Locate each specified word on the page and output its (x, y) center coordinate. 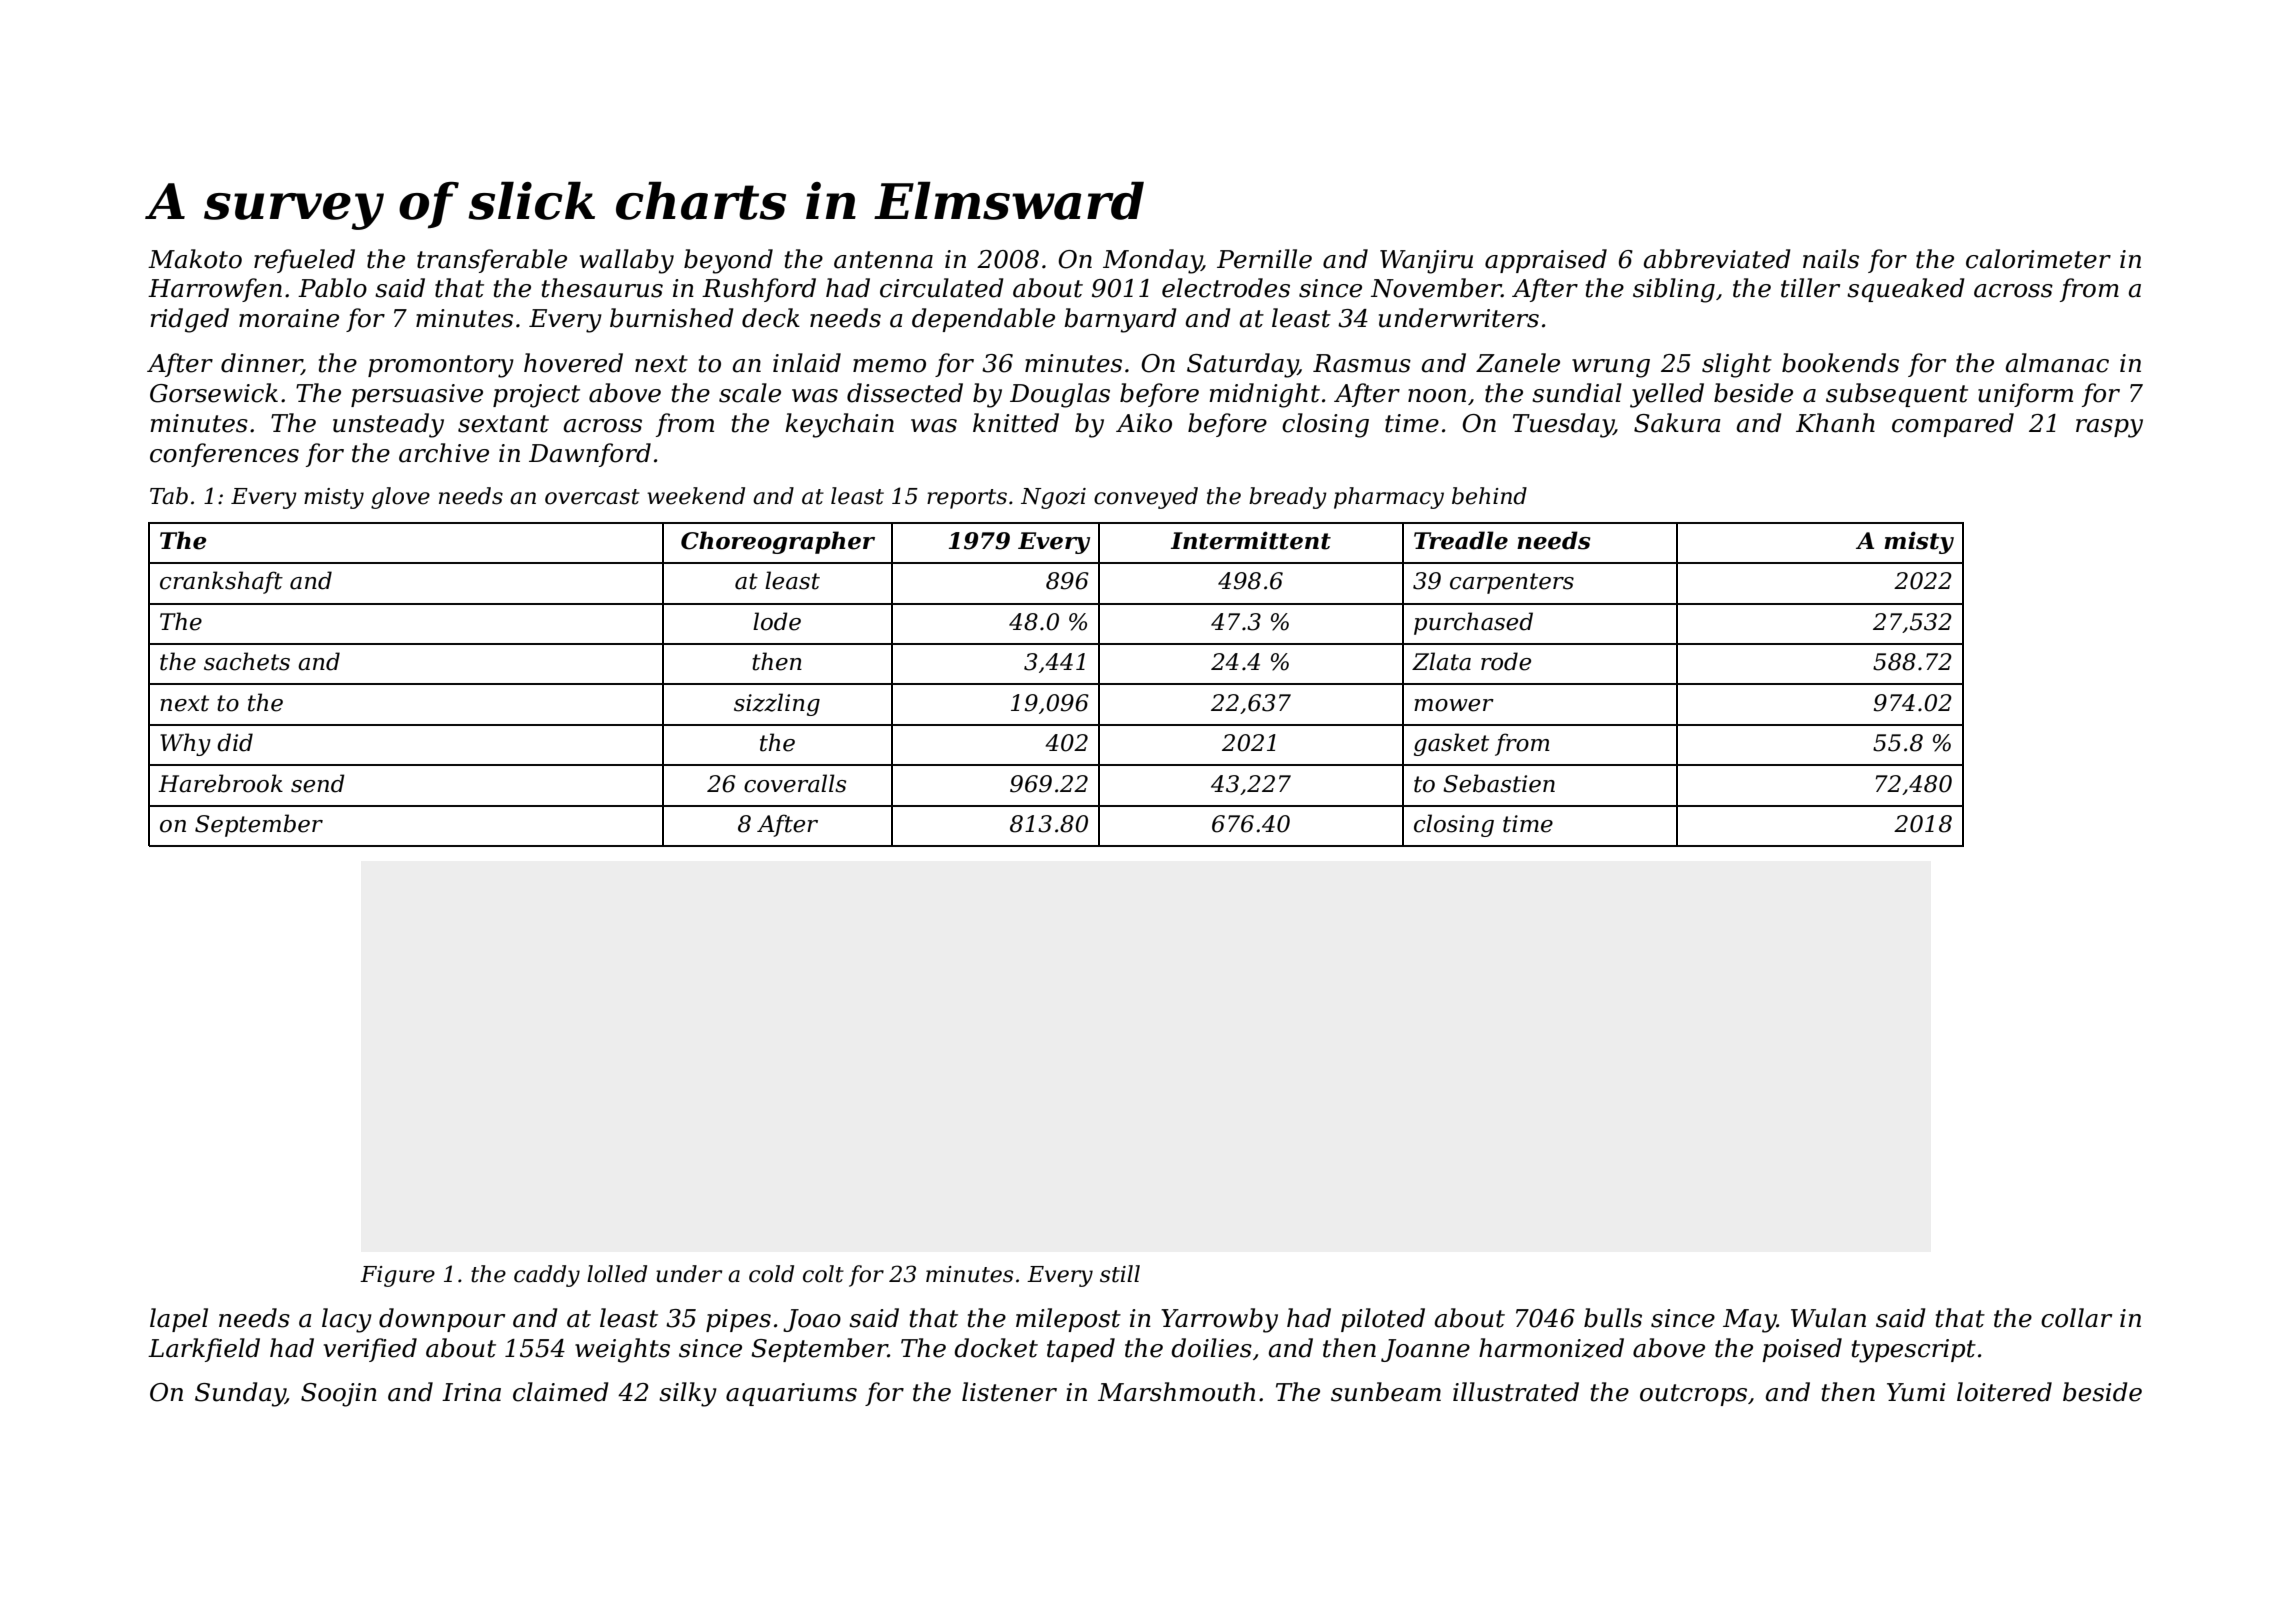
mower (1454, 705)
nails (1831, 259)
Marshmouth (1176, 1392)
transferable (492, 261)
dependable (983, 320)
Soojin (339, 1395)
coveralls (795, 783)
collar (2076, 1318)
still (1120, 1274)
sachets (247, 661)
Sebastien (1499, 783)
